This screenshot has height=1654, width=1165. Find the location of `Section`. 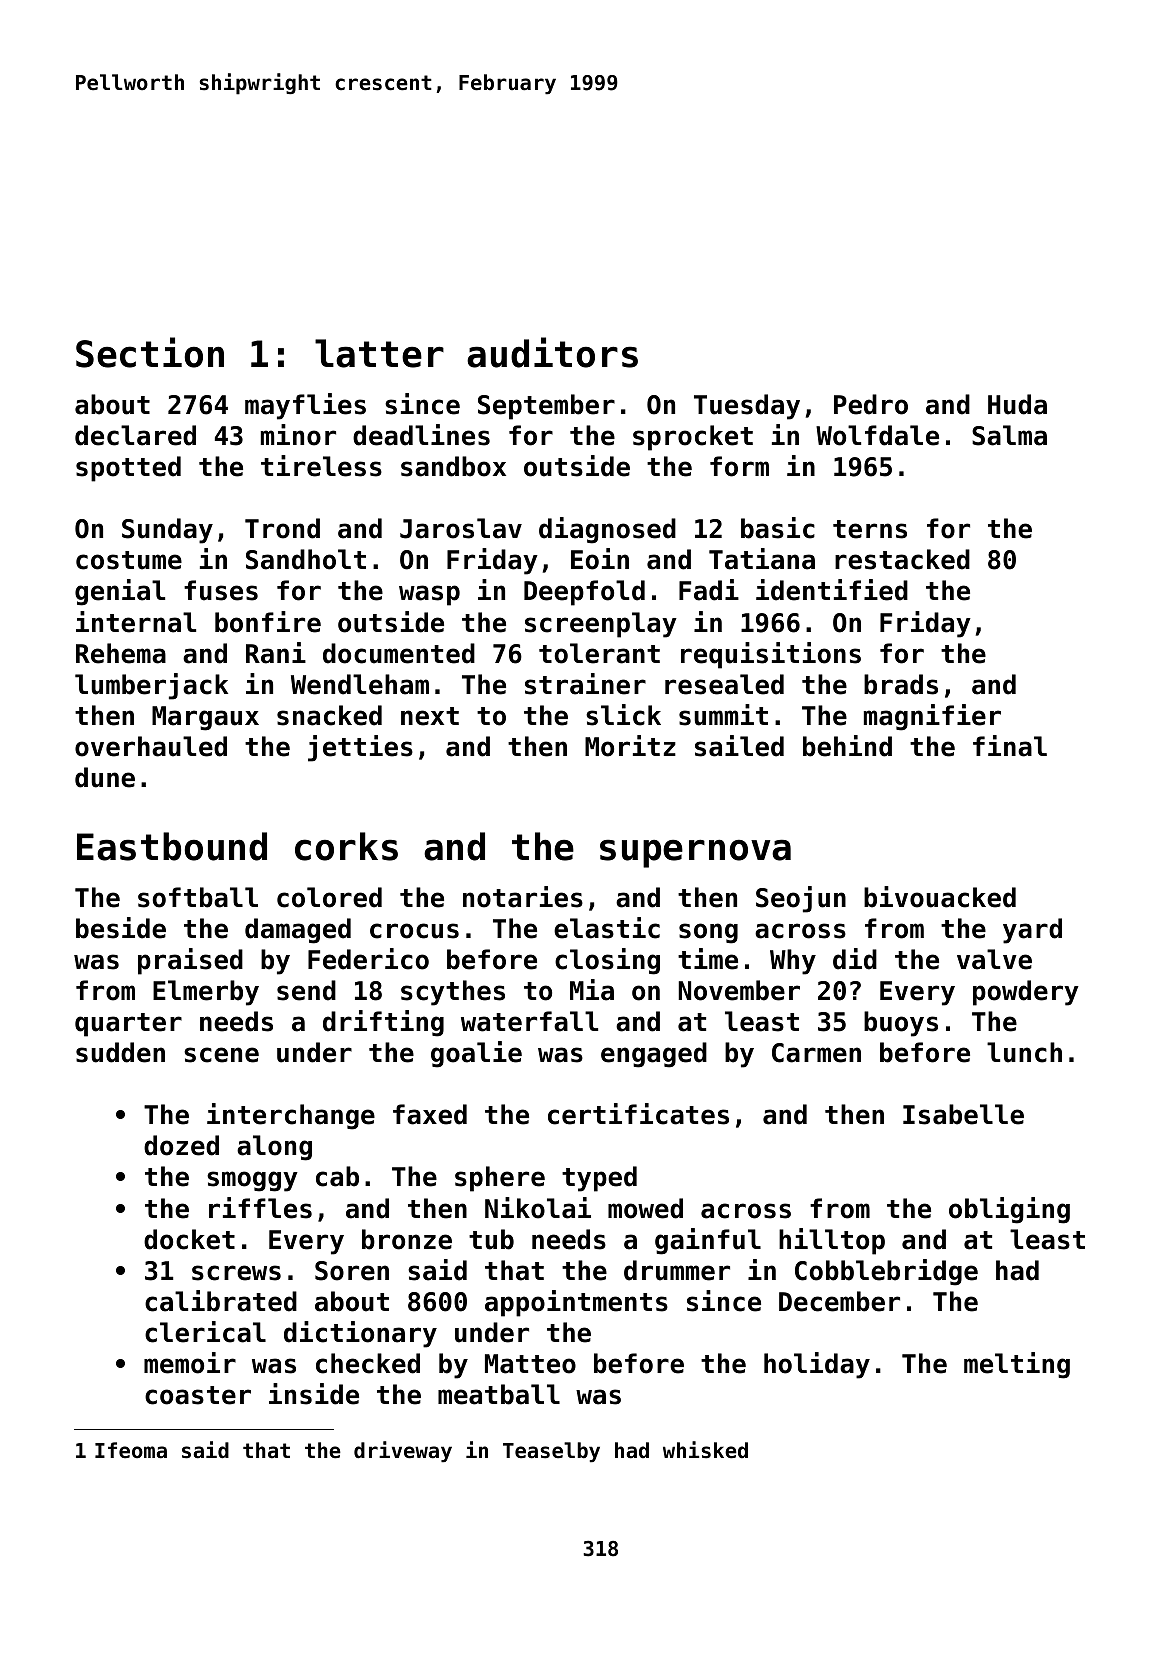

Section is located at coordinates (150, 352).
